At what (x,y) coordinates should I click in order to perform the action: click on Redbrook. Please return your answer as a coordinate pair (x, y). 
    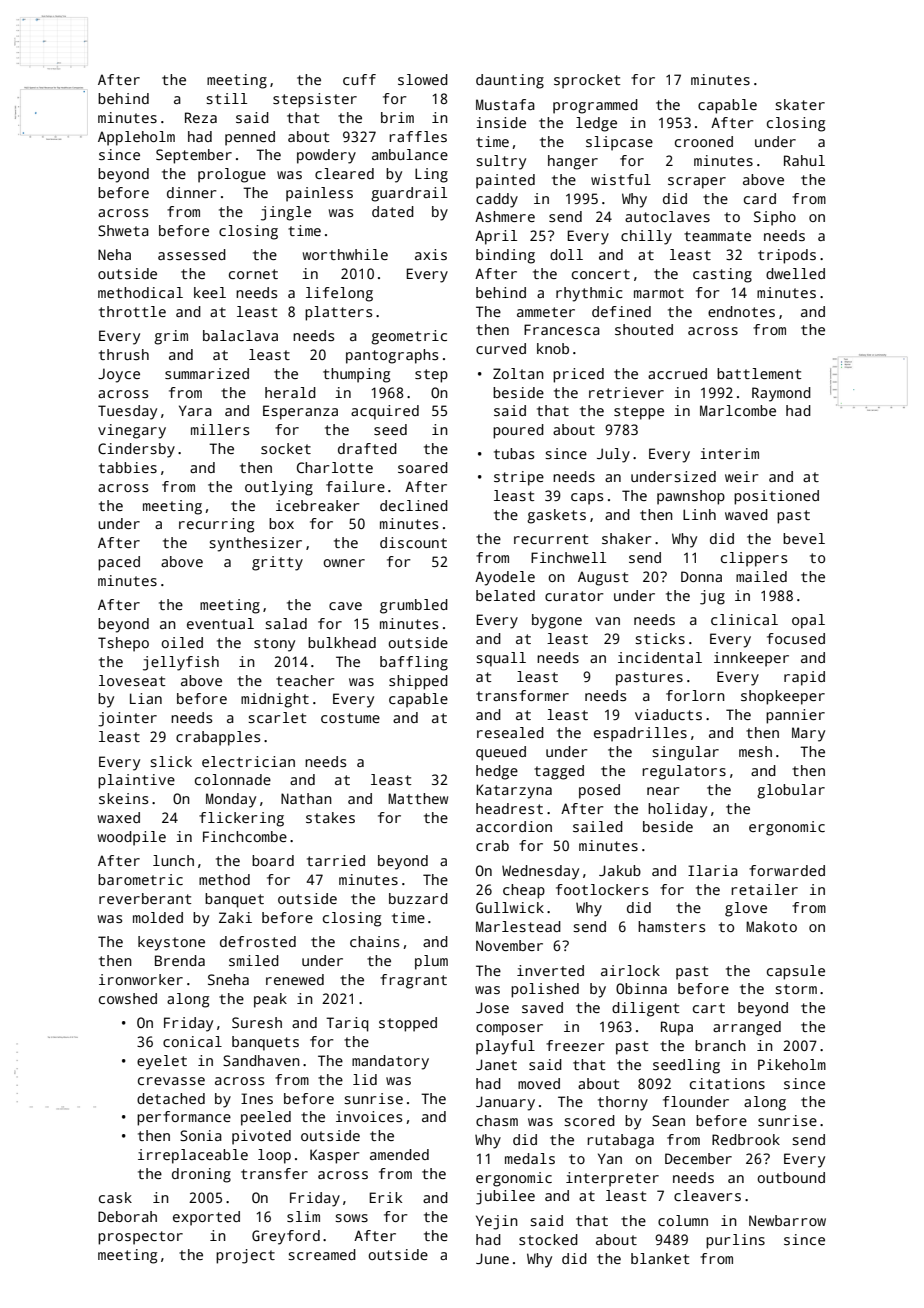
    Looking at the image, I should click on (746, 1139).
